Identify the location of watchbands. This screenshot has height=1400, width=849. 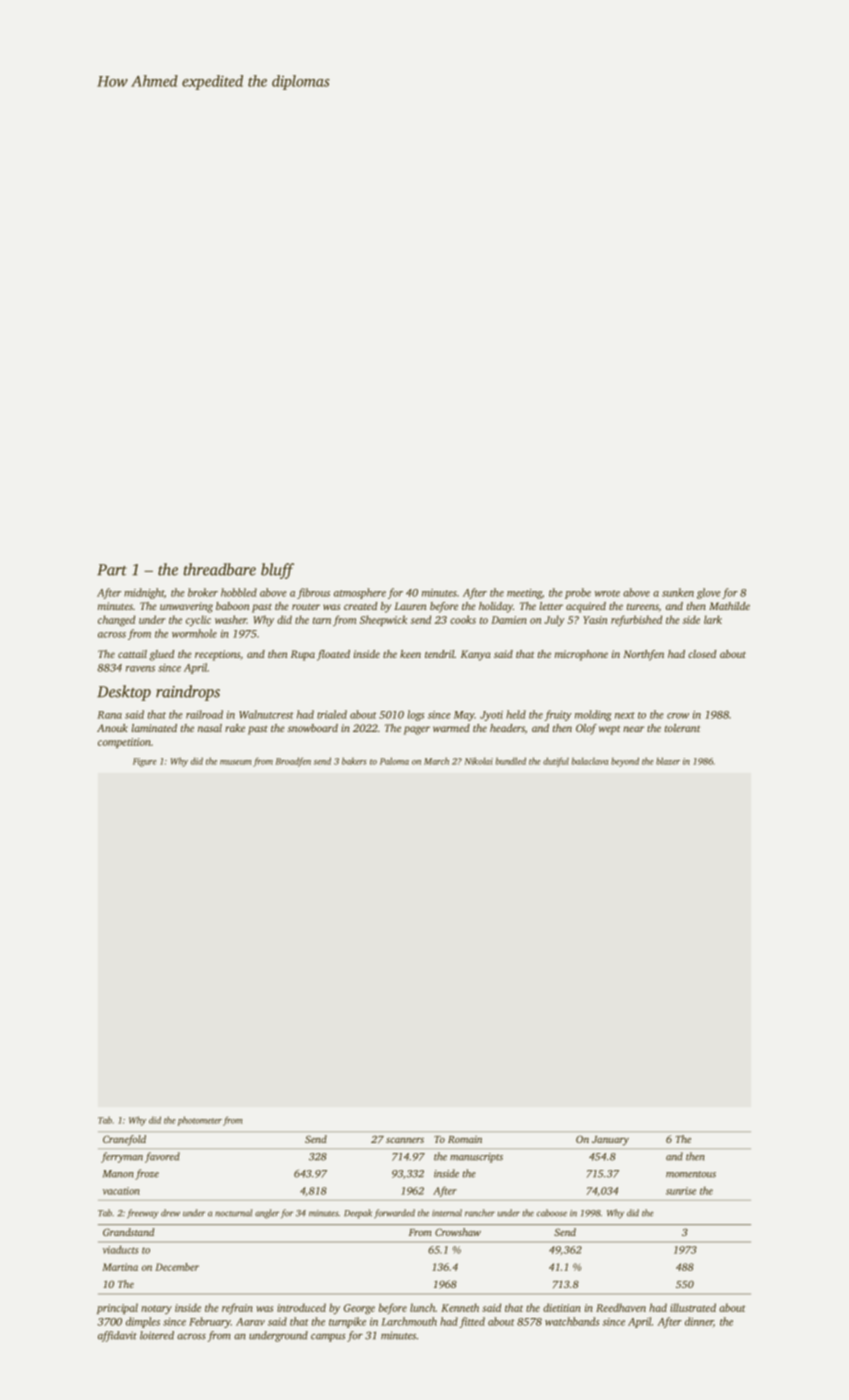
(572, 1321).
